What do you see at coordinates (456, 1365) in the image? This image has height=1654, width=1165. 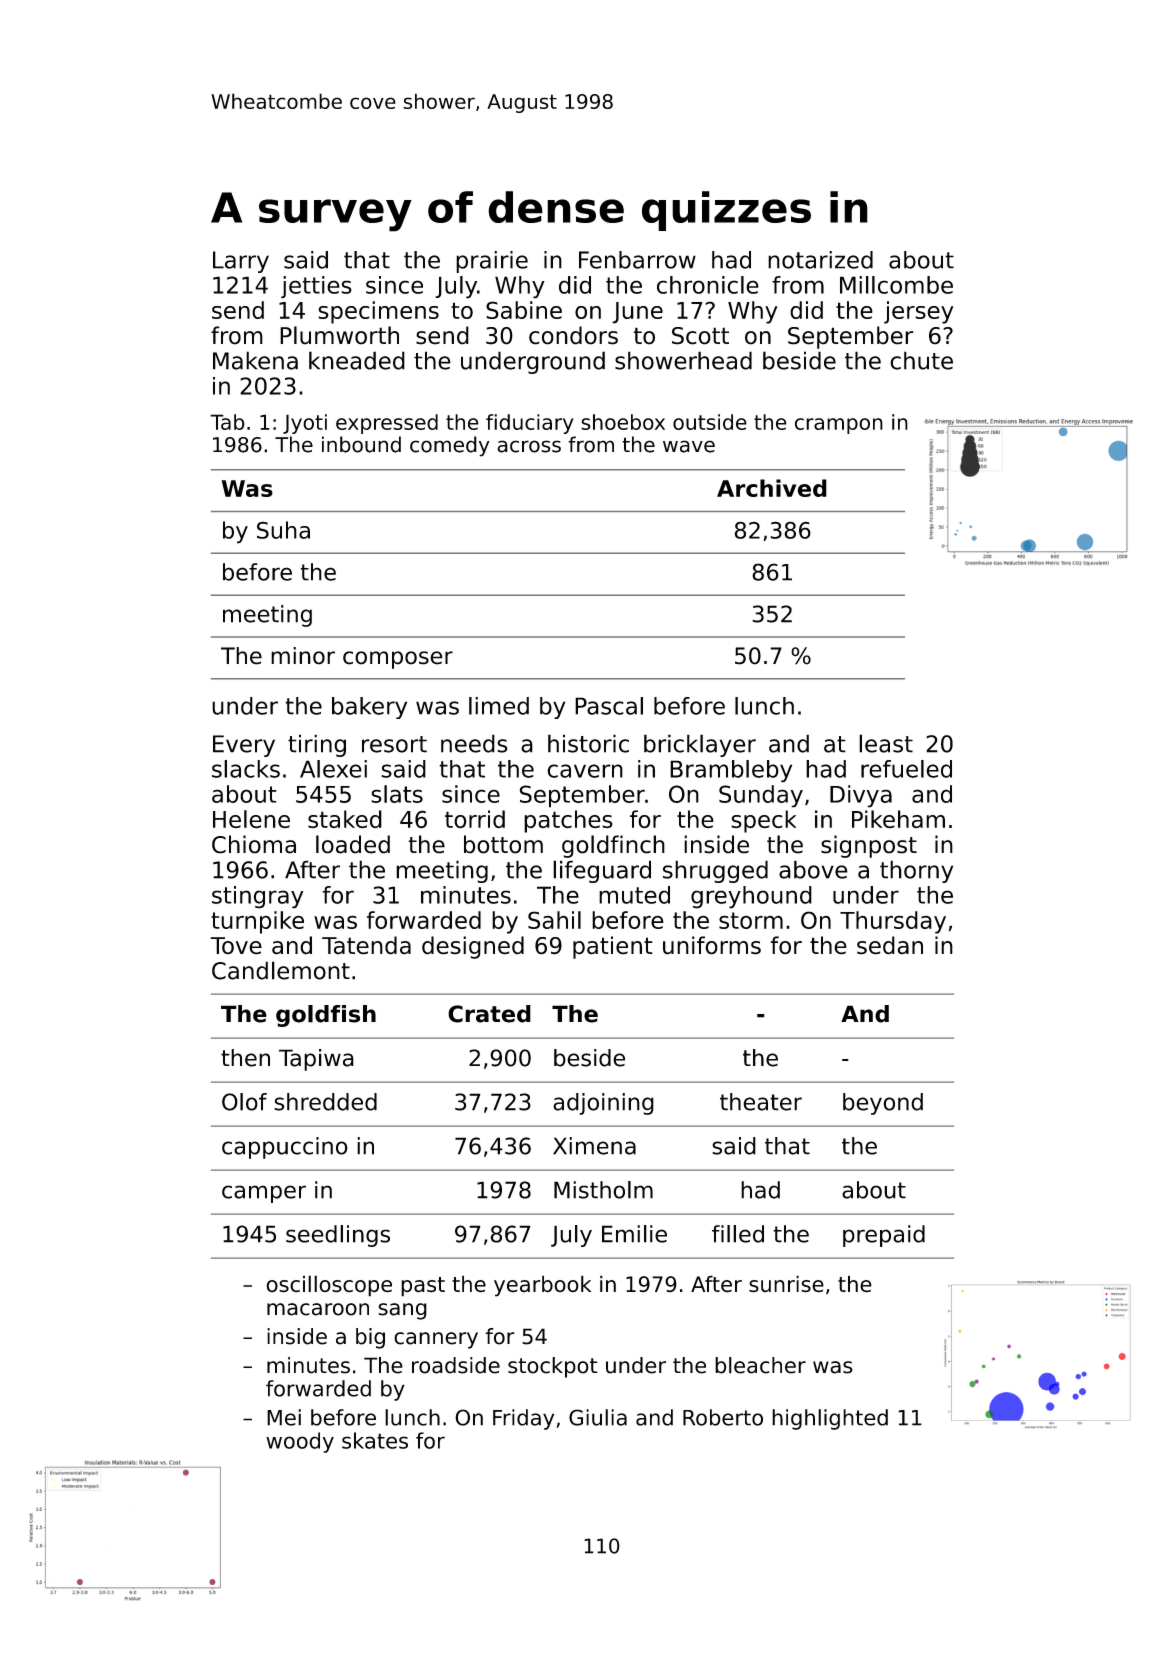 I see `roadside` at bounding box center [456, 1365].
